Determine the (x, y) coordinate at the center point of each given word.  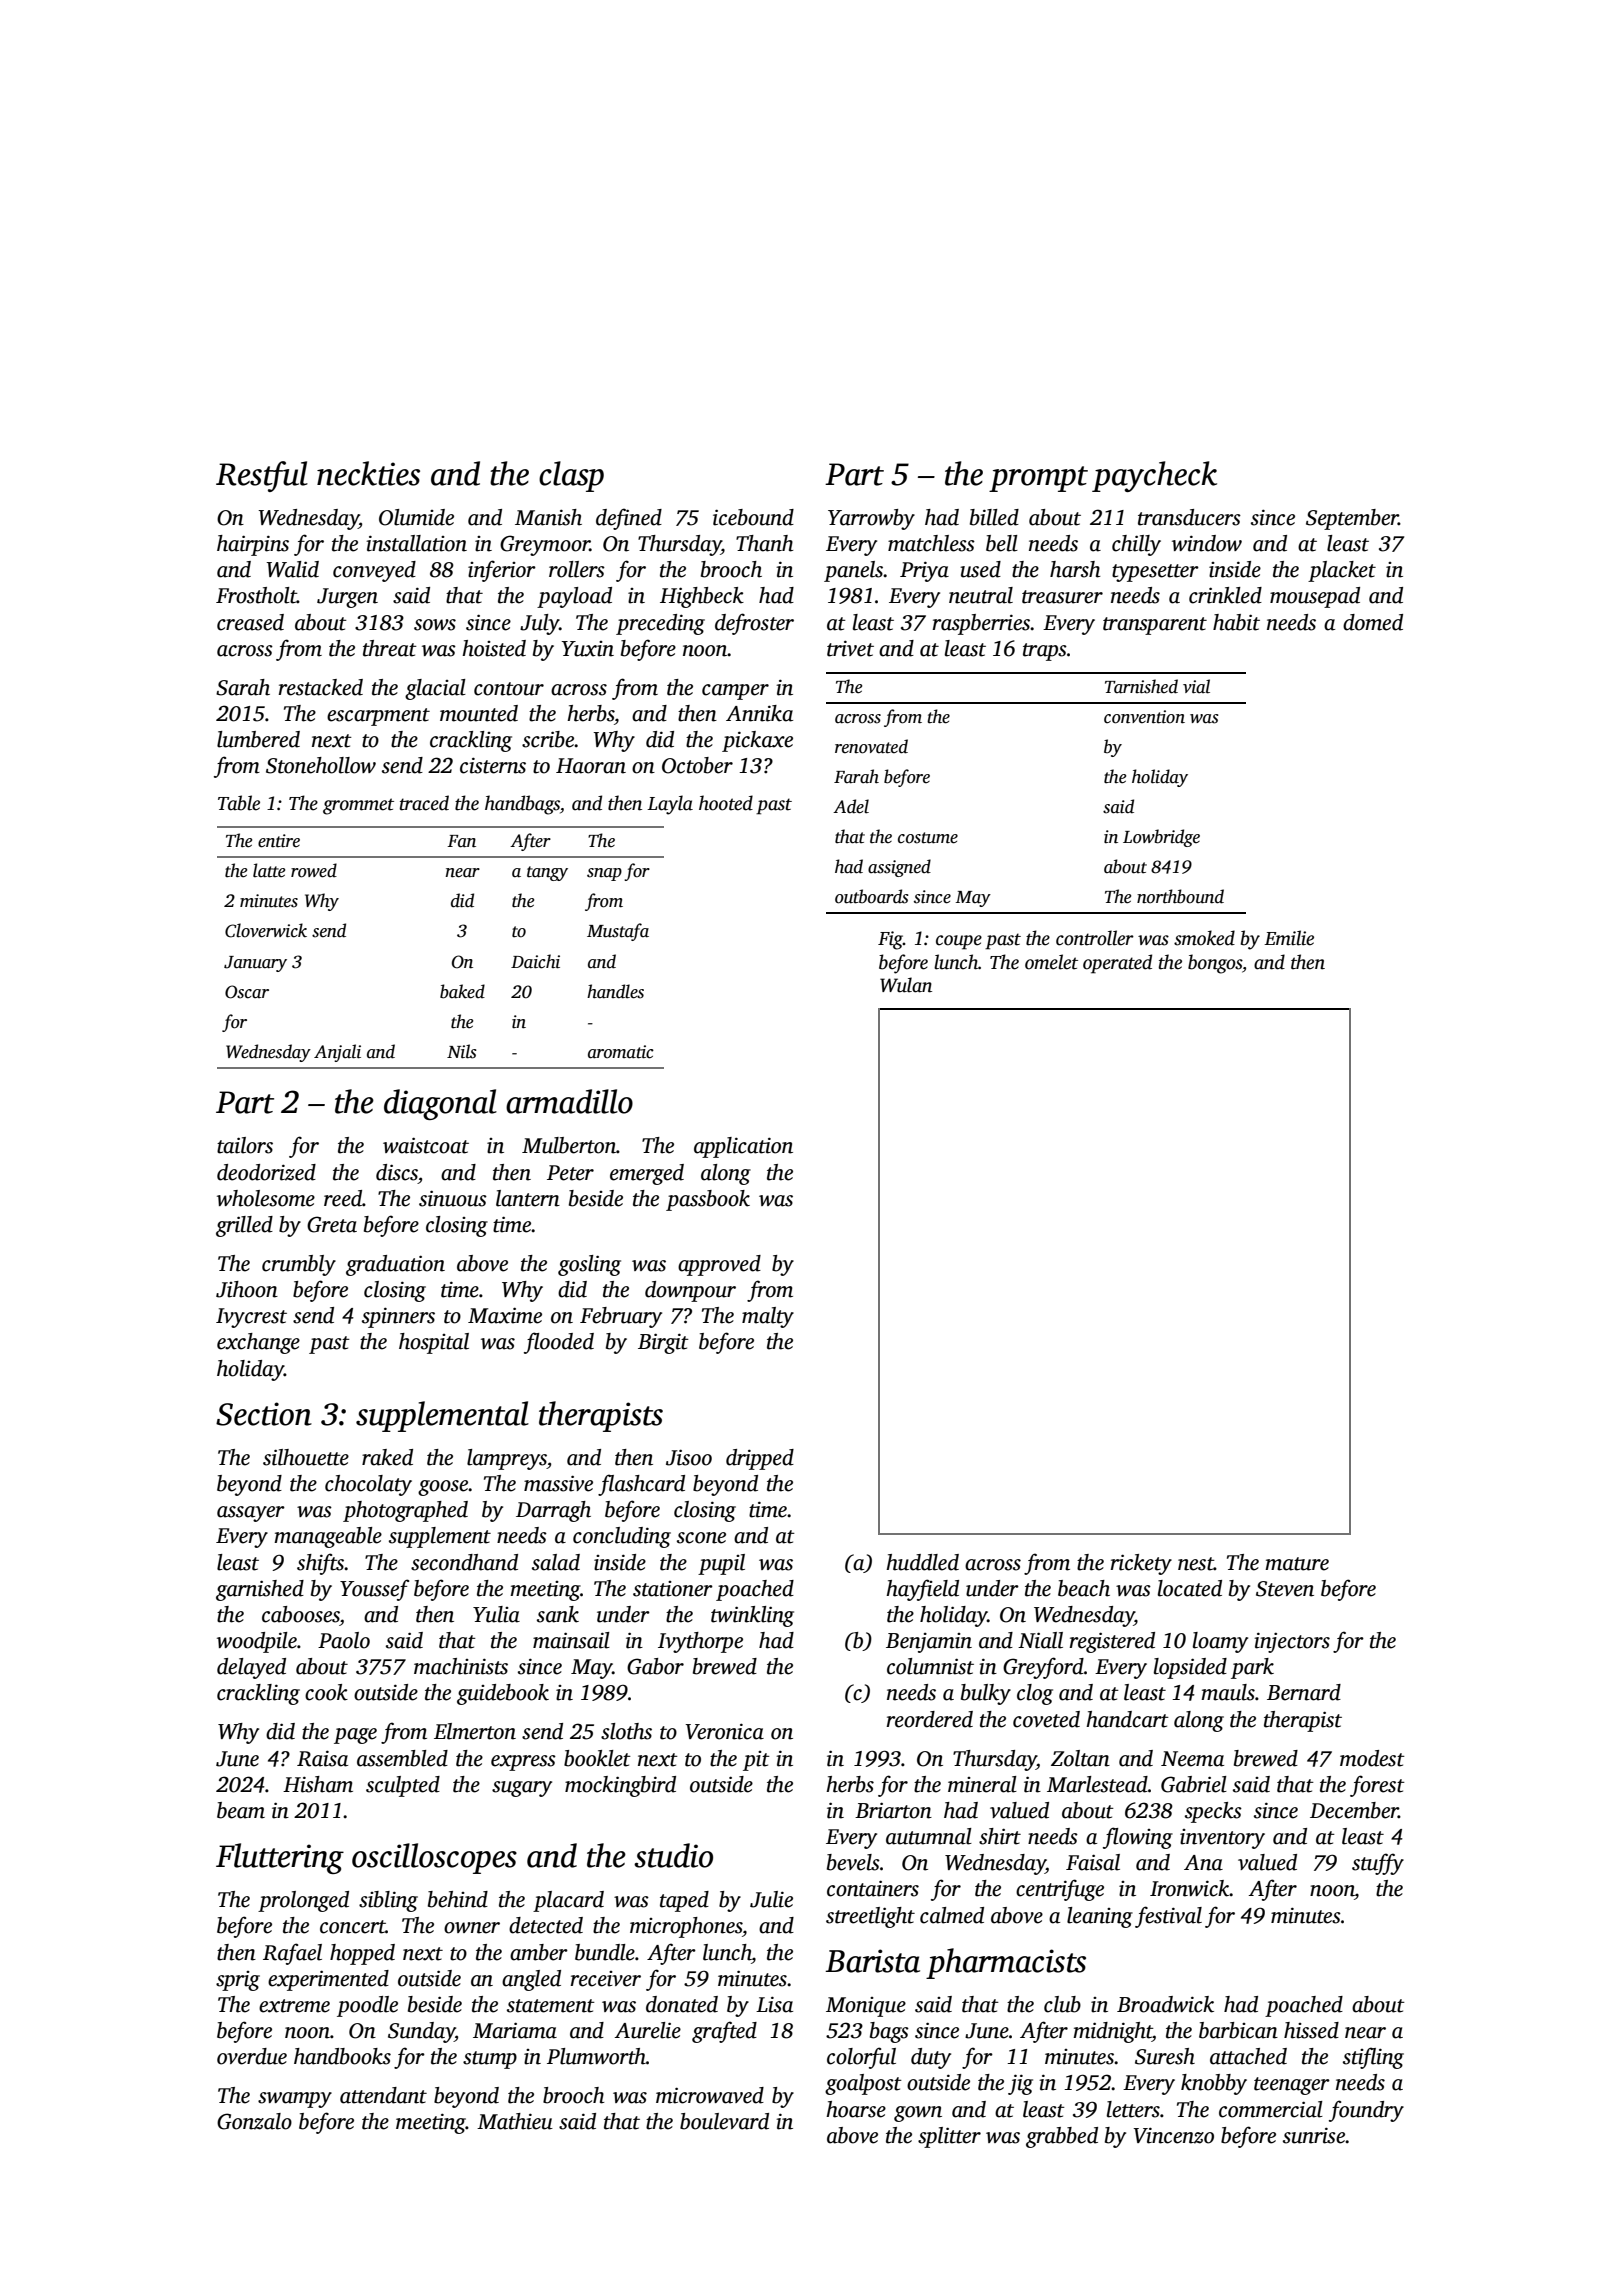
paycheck (1154, 476)
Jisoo (689, 1457)
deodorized (266, 1172)
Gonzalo (254, 2121)
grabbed (1062, 2137)
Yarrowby (871, 519)
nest (1196, 1564)
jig (1020, 2084)
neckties (368, 473)
